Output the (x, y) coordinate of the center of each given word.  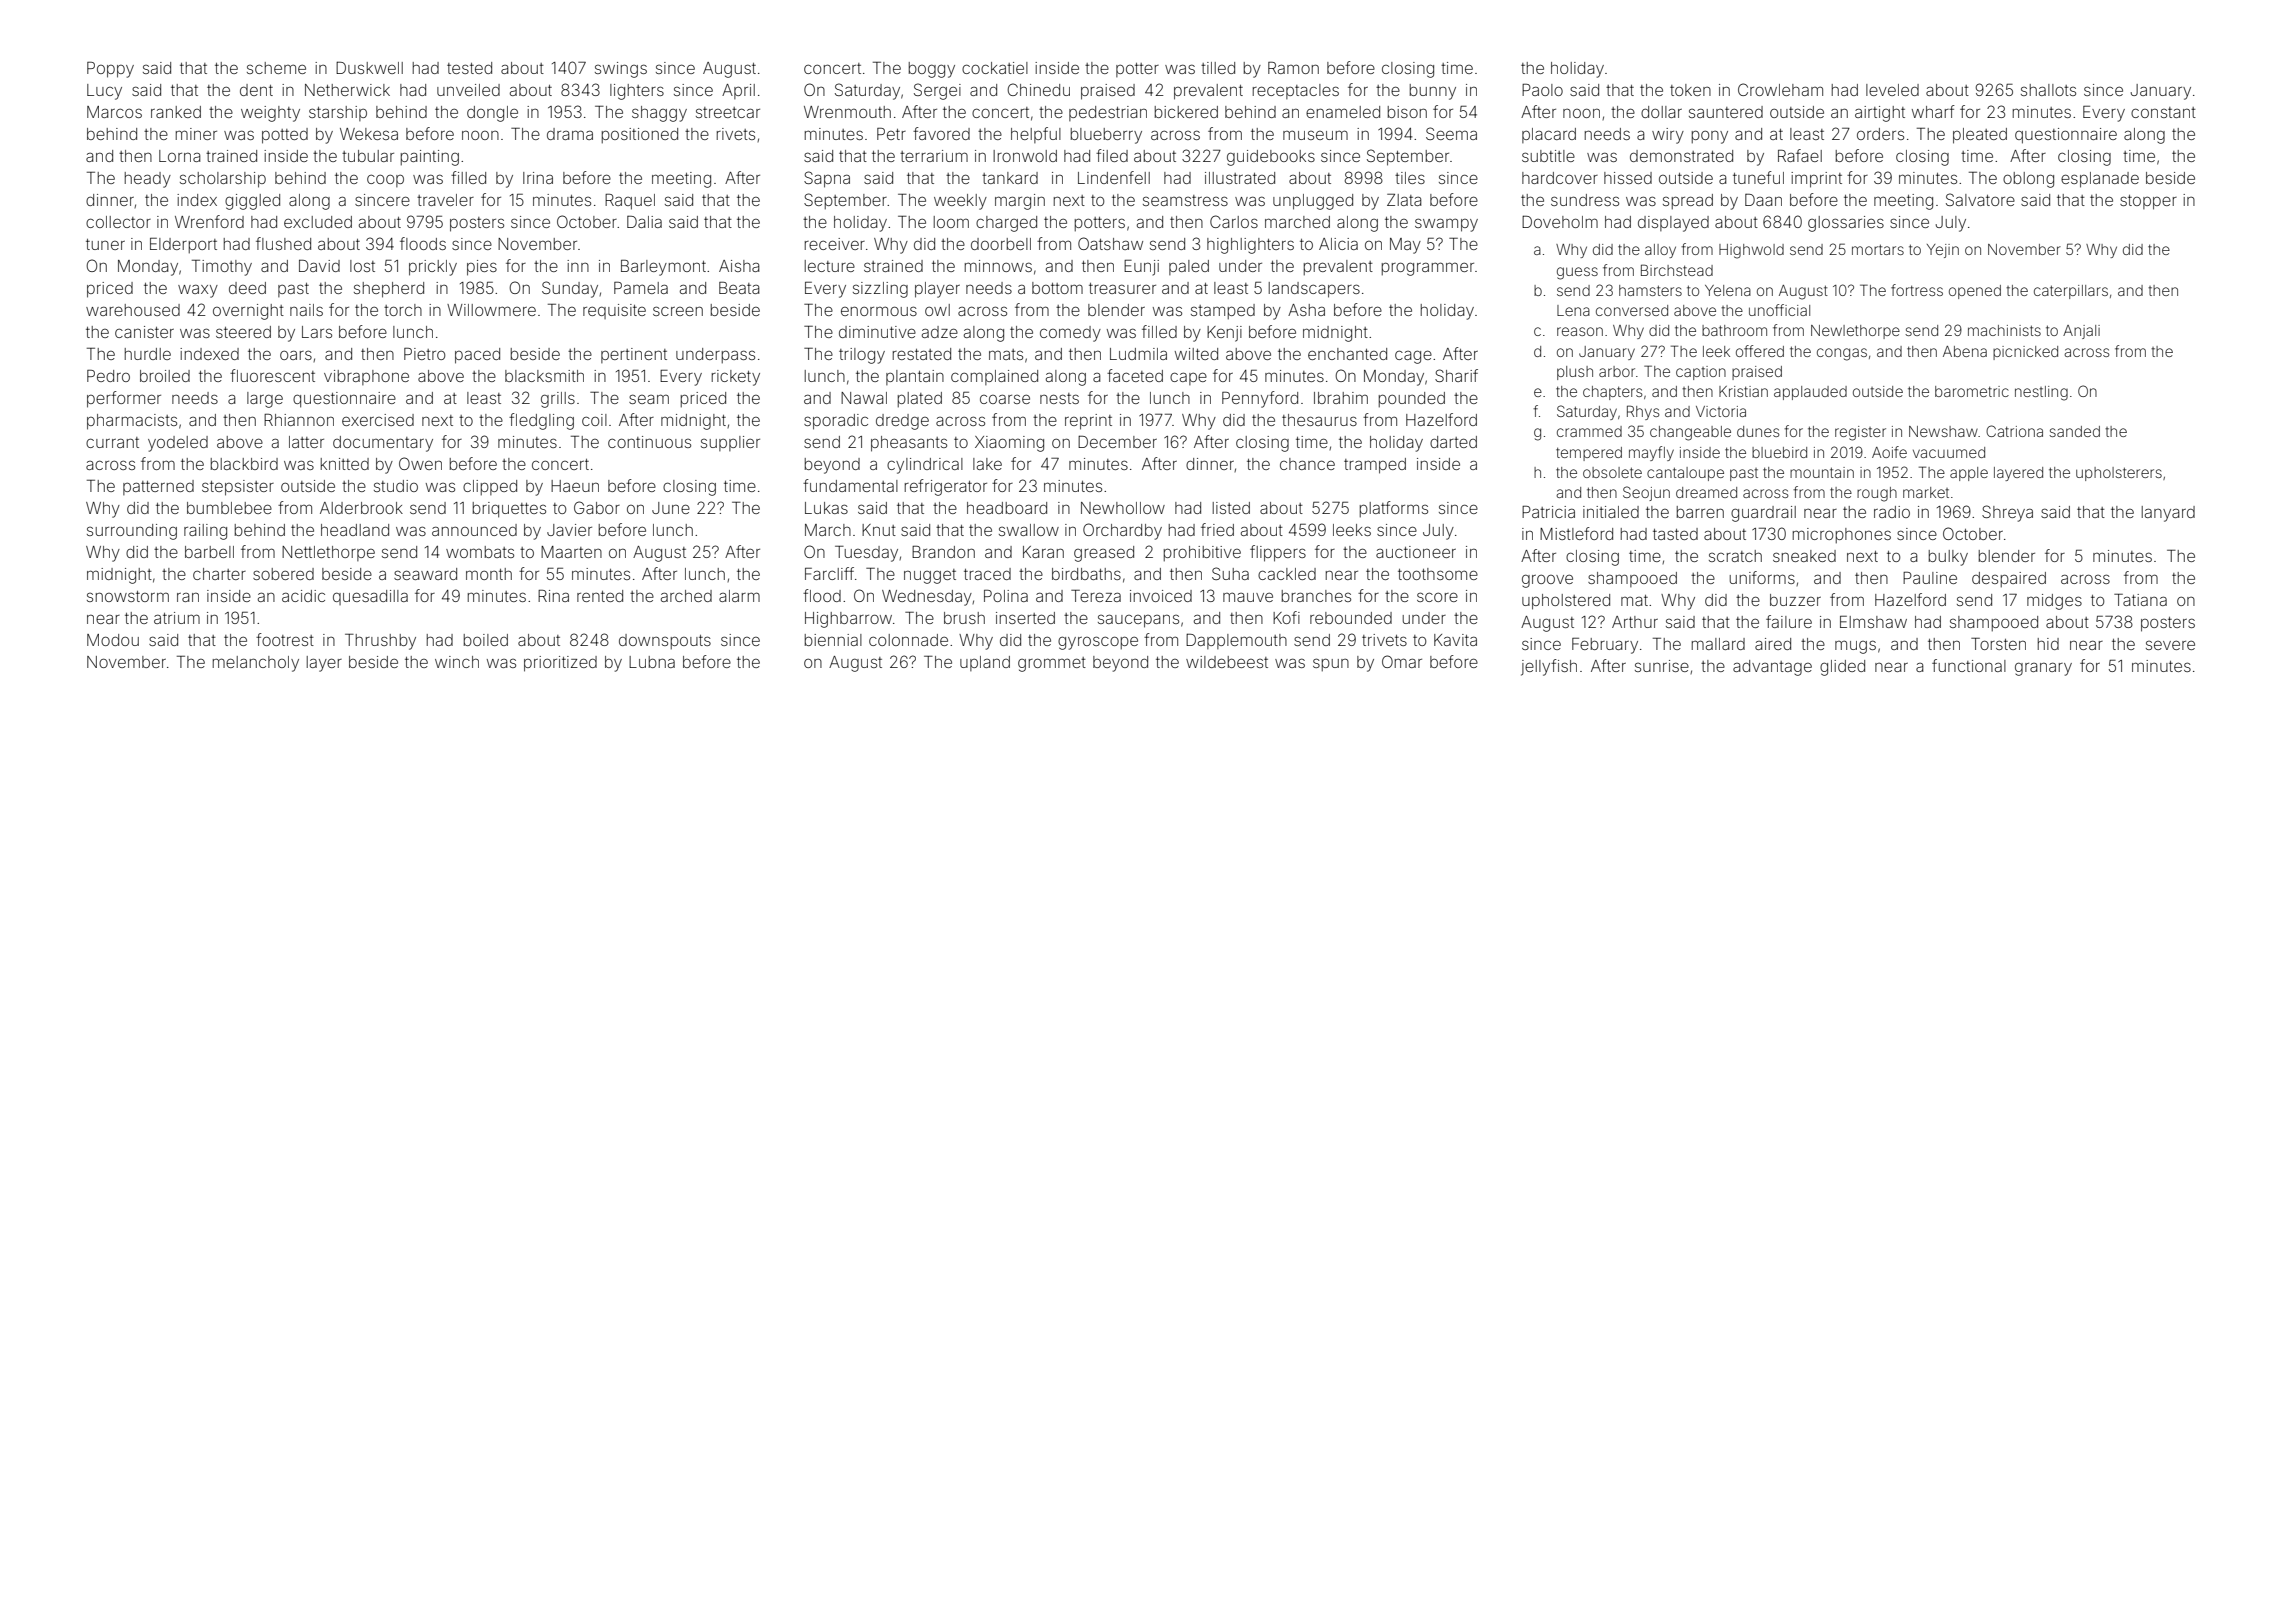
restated (922, 354)
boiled (486, 640)
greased (1104, 554)
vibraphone (366, 377)
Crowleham (1780, 89)
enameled (1343, 112)
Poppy (110, 70)
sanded (2074, 431)
